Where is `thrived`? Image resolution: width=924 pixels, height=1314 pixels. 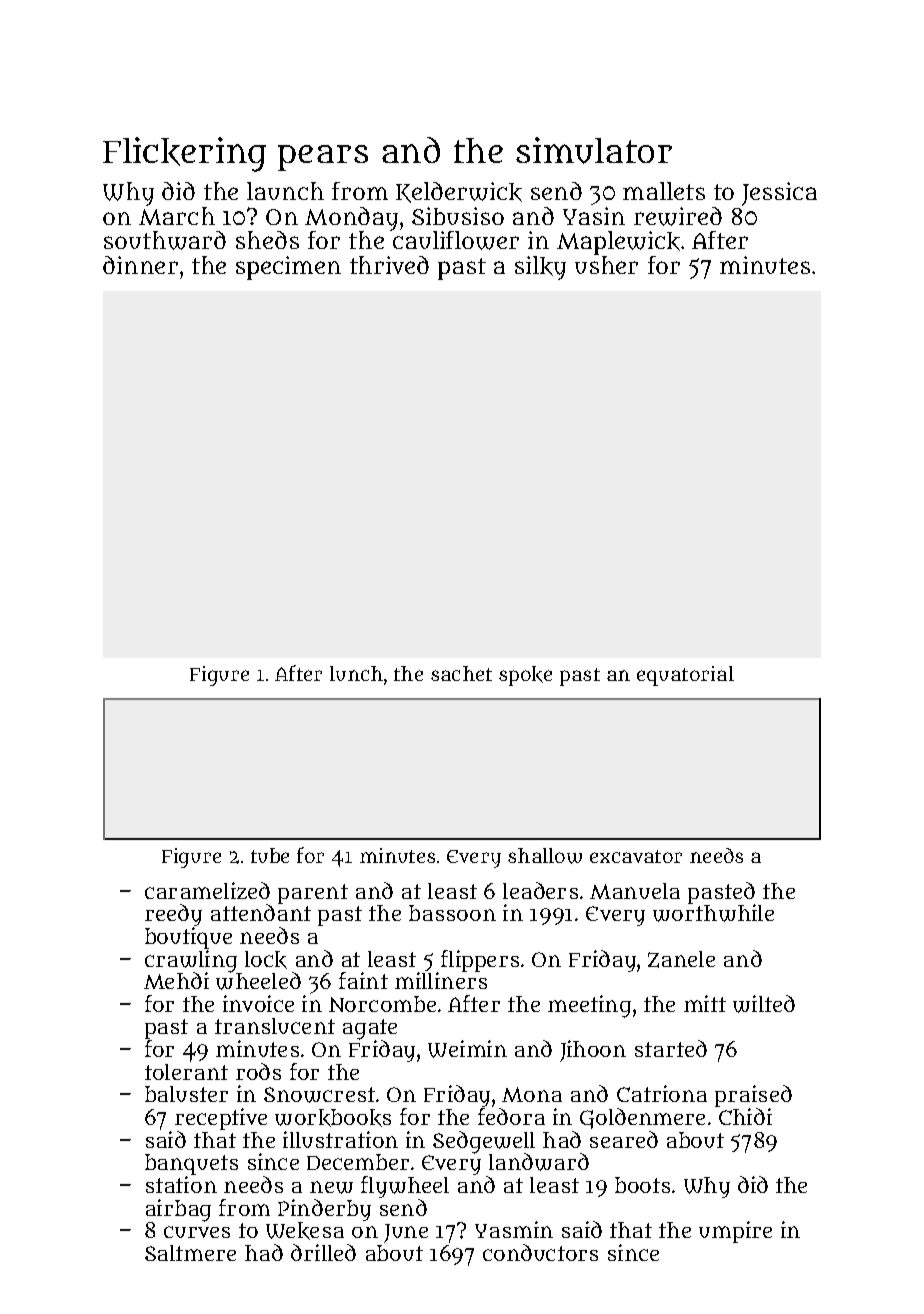
thrived is located at coordinates (389, 265).
